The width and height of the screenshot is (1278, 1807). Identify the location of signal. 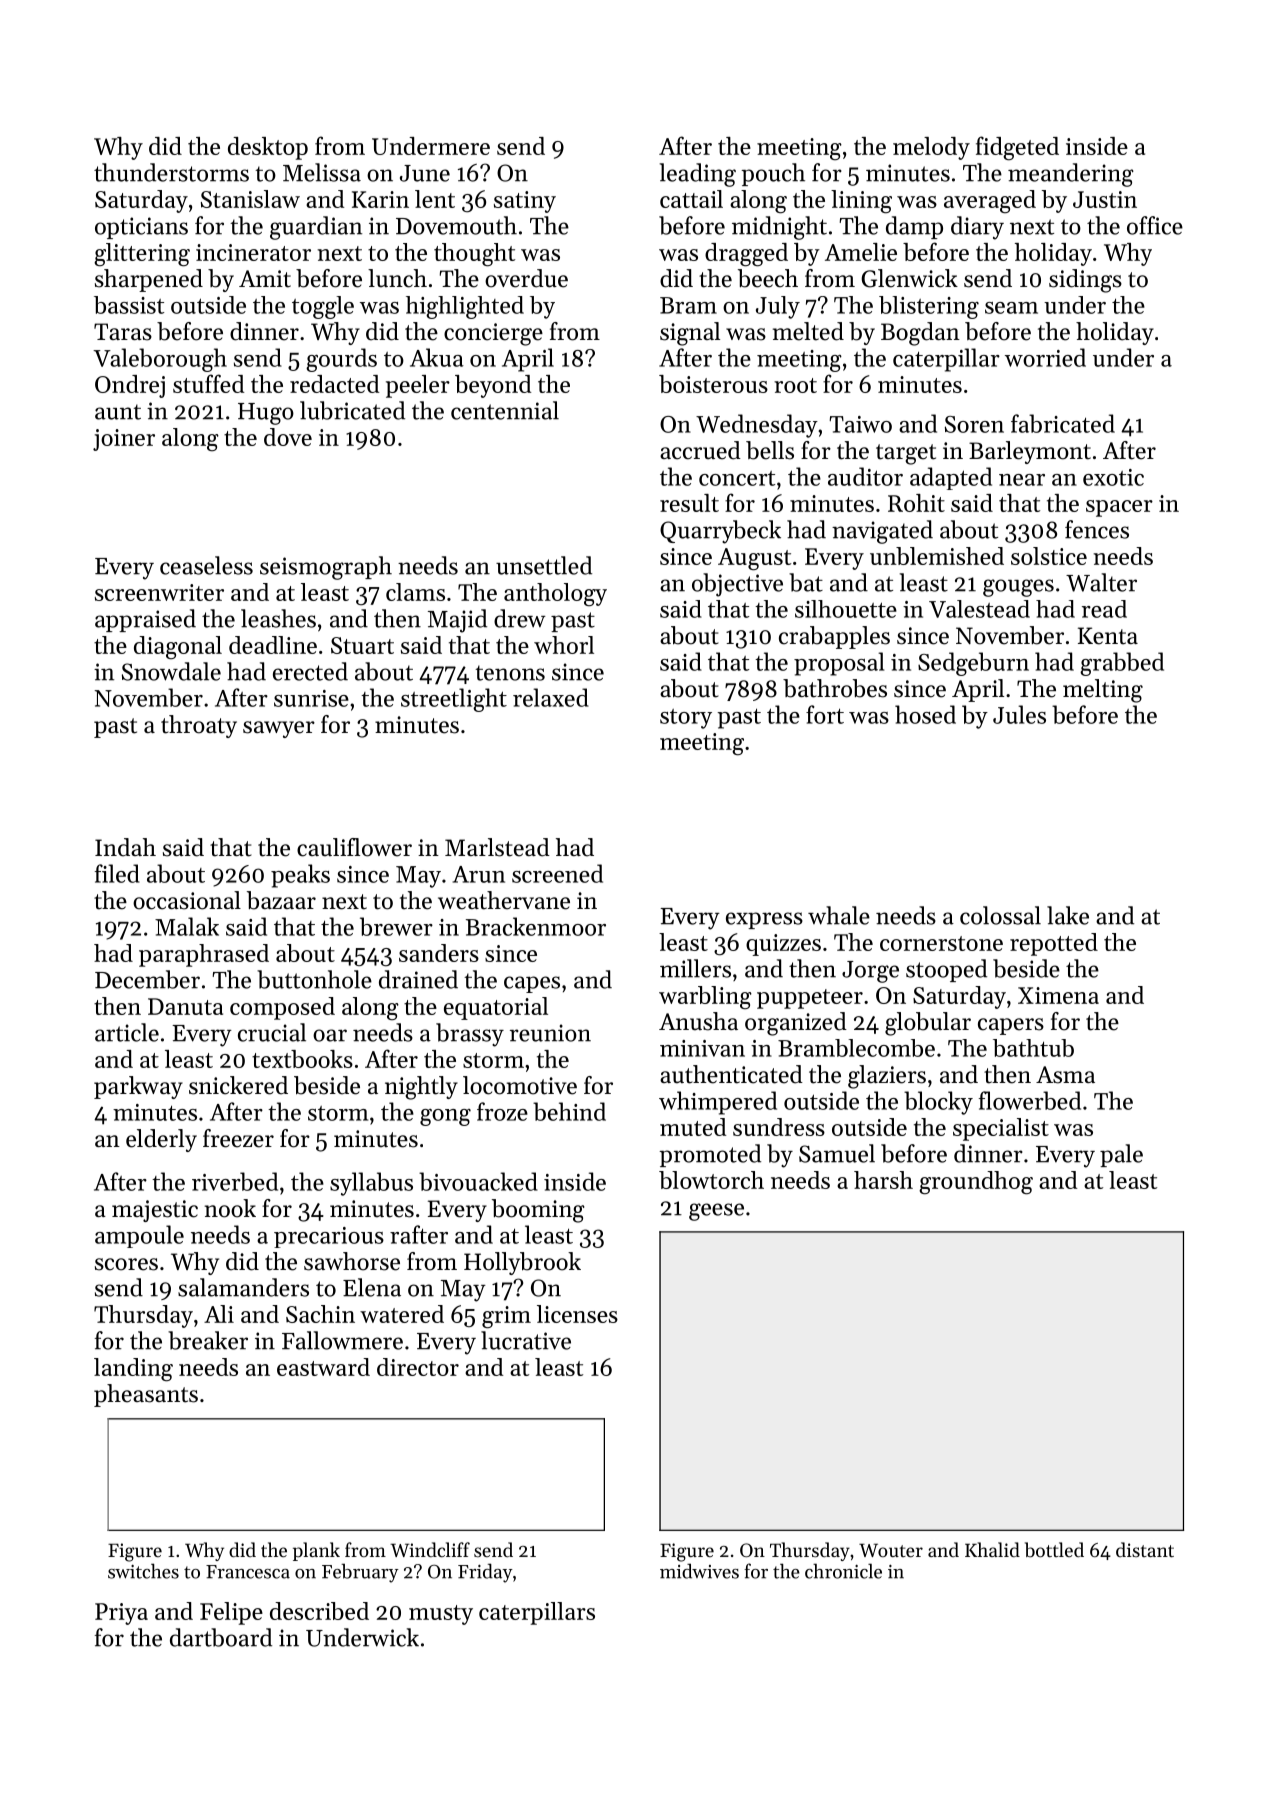
(690, 334).
